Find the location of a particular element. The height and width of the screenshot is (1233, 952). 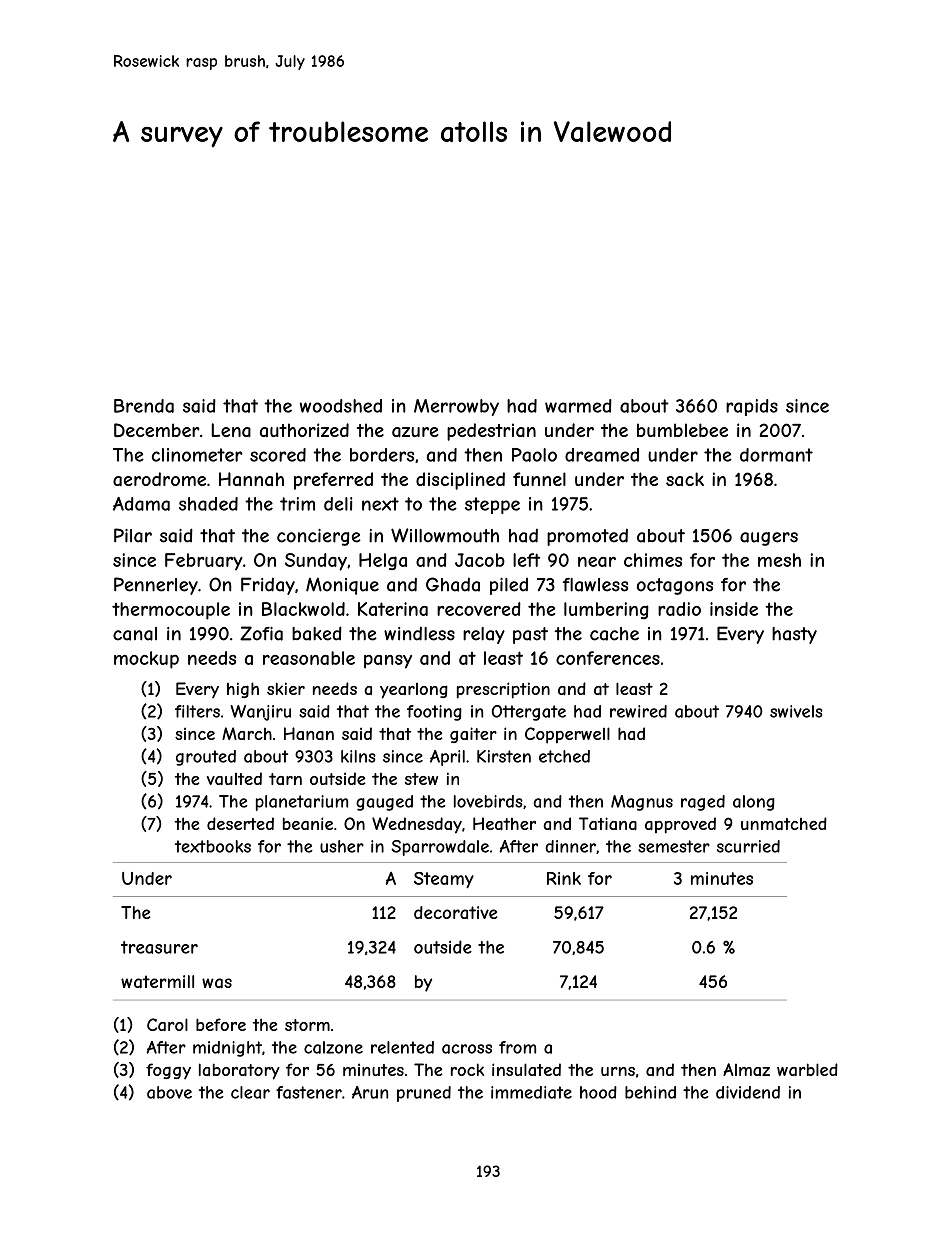

hasty is located at coordinates (794, 635).
